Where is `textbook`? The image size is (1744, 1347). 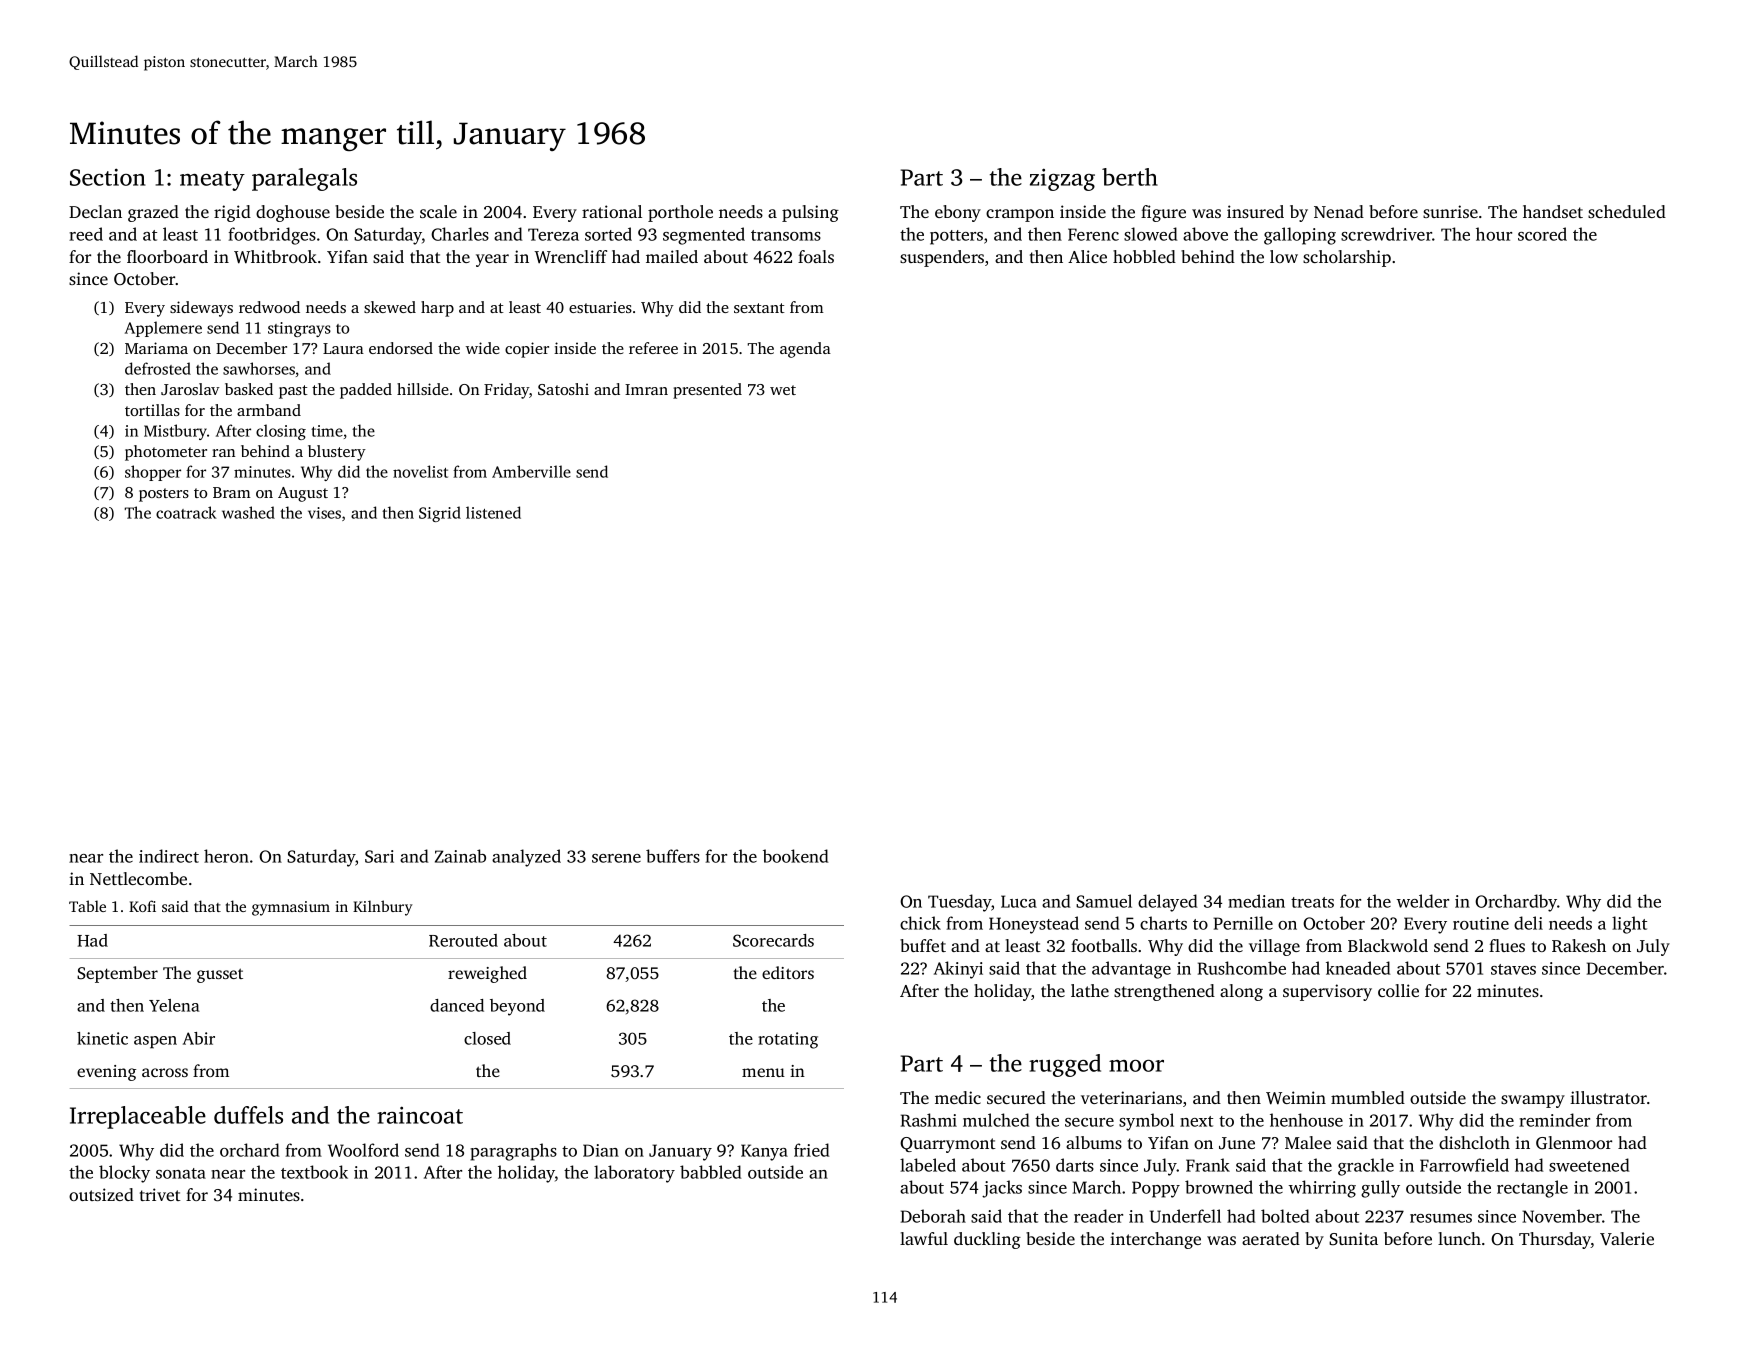 textbook is located at coordinates (314, 1172).
